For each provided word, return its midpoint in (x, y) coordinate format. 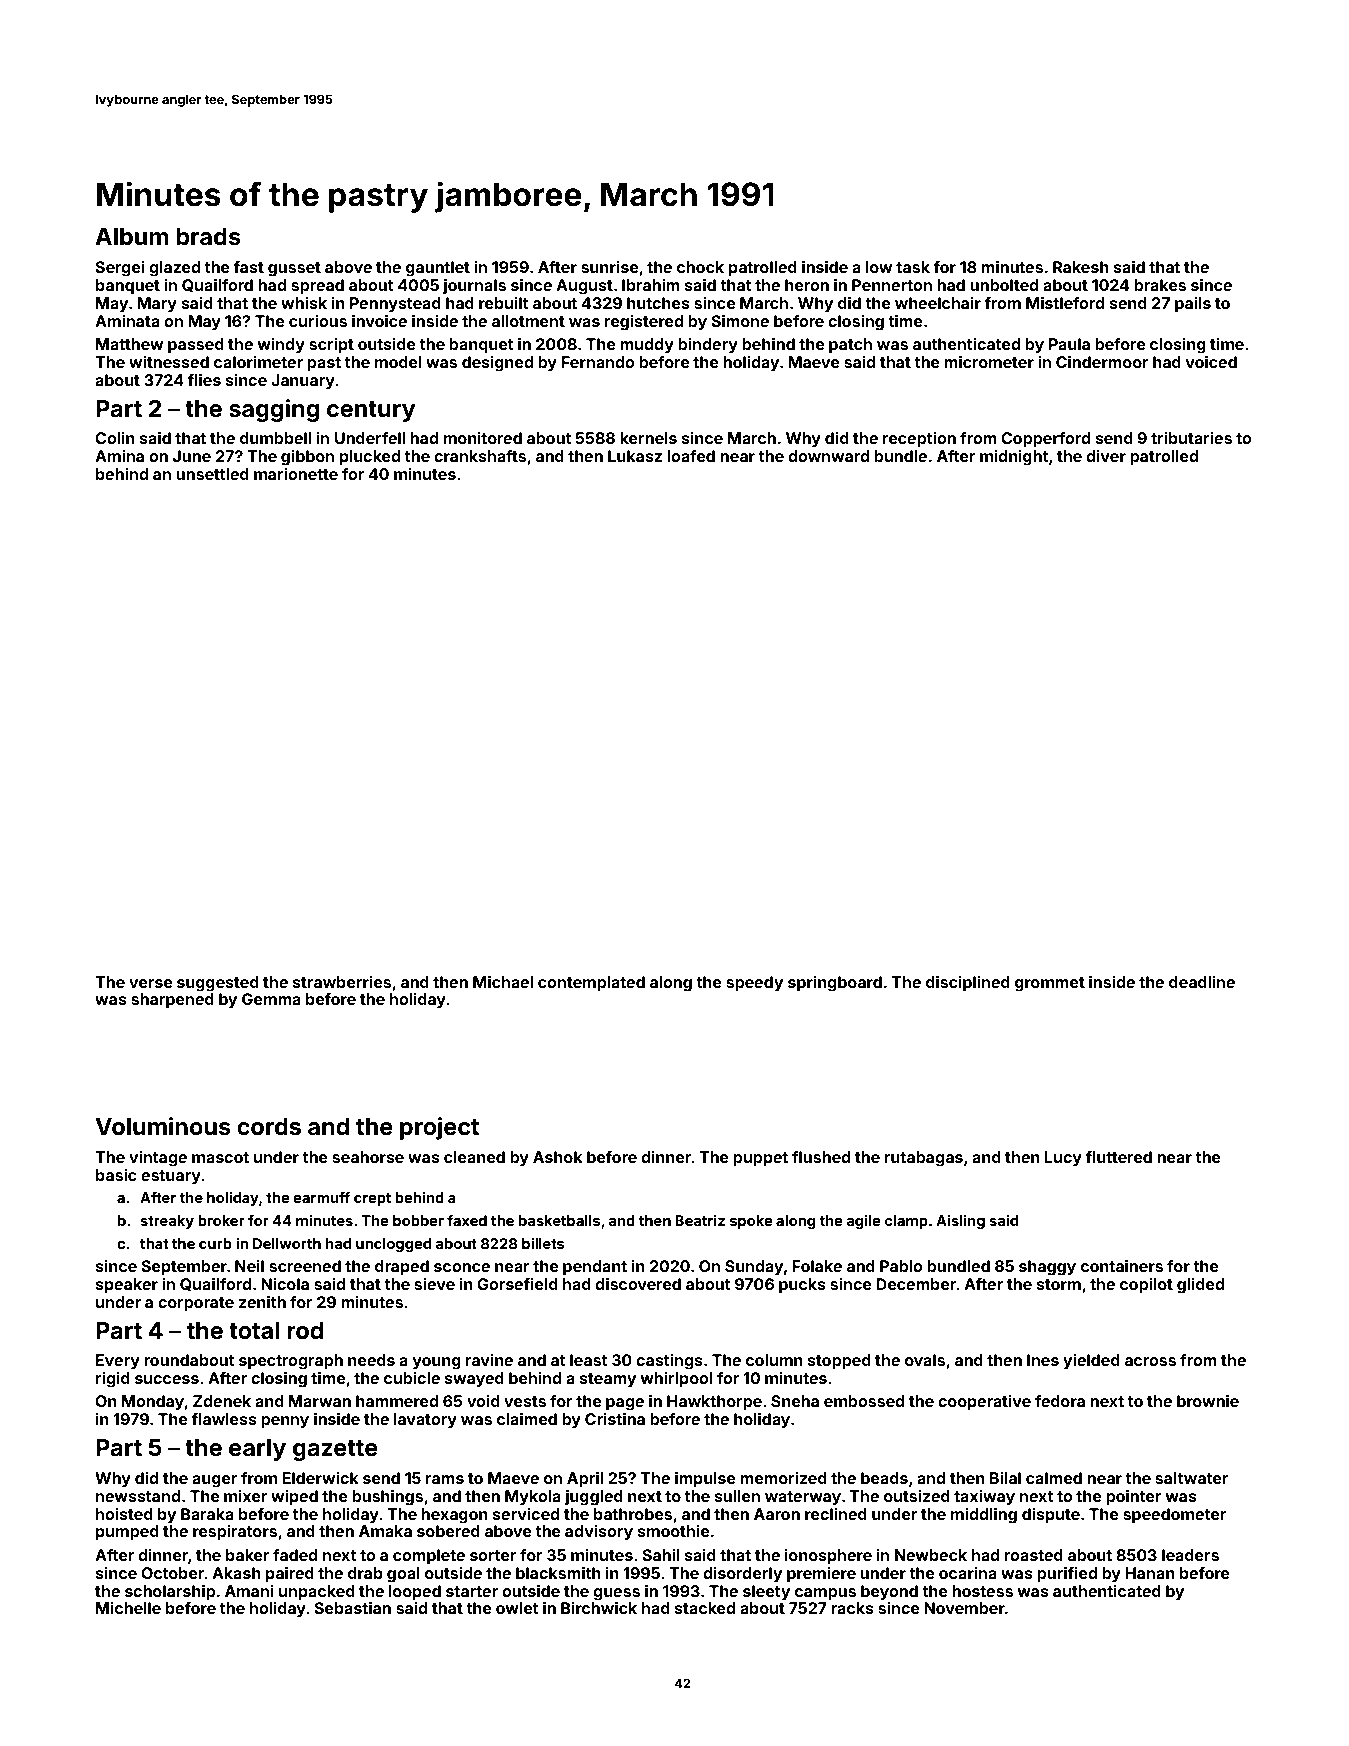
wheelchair (938, 303)
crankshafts (480, 456)
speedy (754, 984)
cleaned (474, 1157)
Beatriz (700, 1220)
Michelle (128, 1608)
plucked (370, 458)
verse (151, 983)
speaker (127, 1286)
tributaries (1191, 438)
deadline (1202, 982)
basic (116, 1175)
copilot (1146, 1286)
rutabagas (924, 1159)
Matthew (129, 344)
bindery (708, 346)
